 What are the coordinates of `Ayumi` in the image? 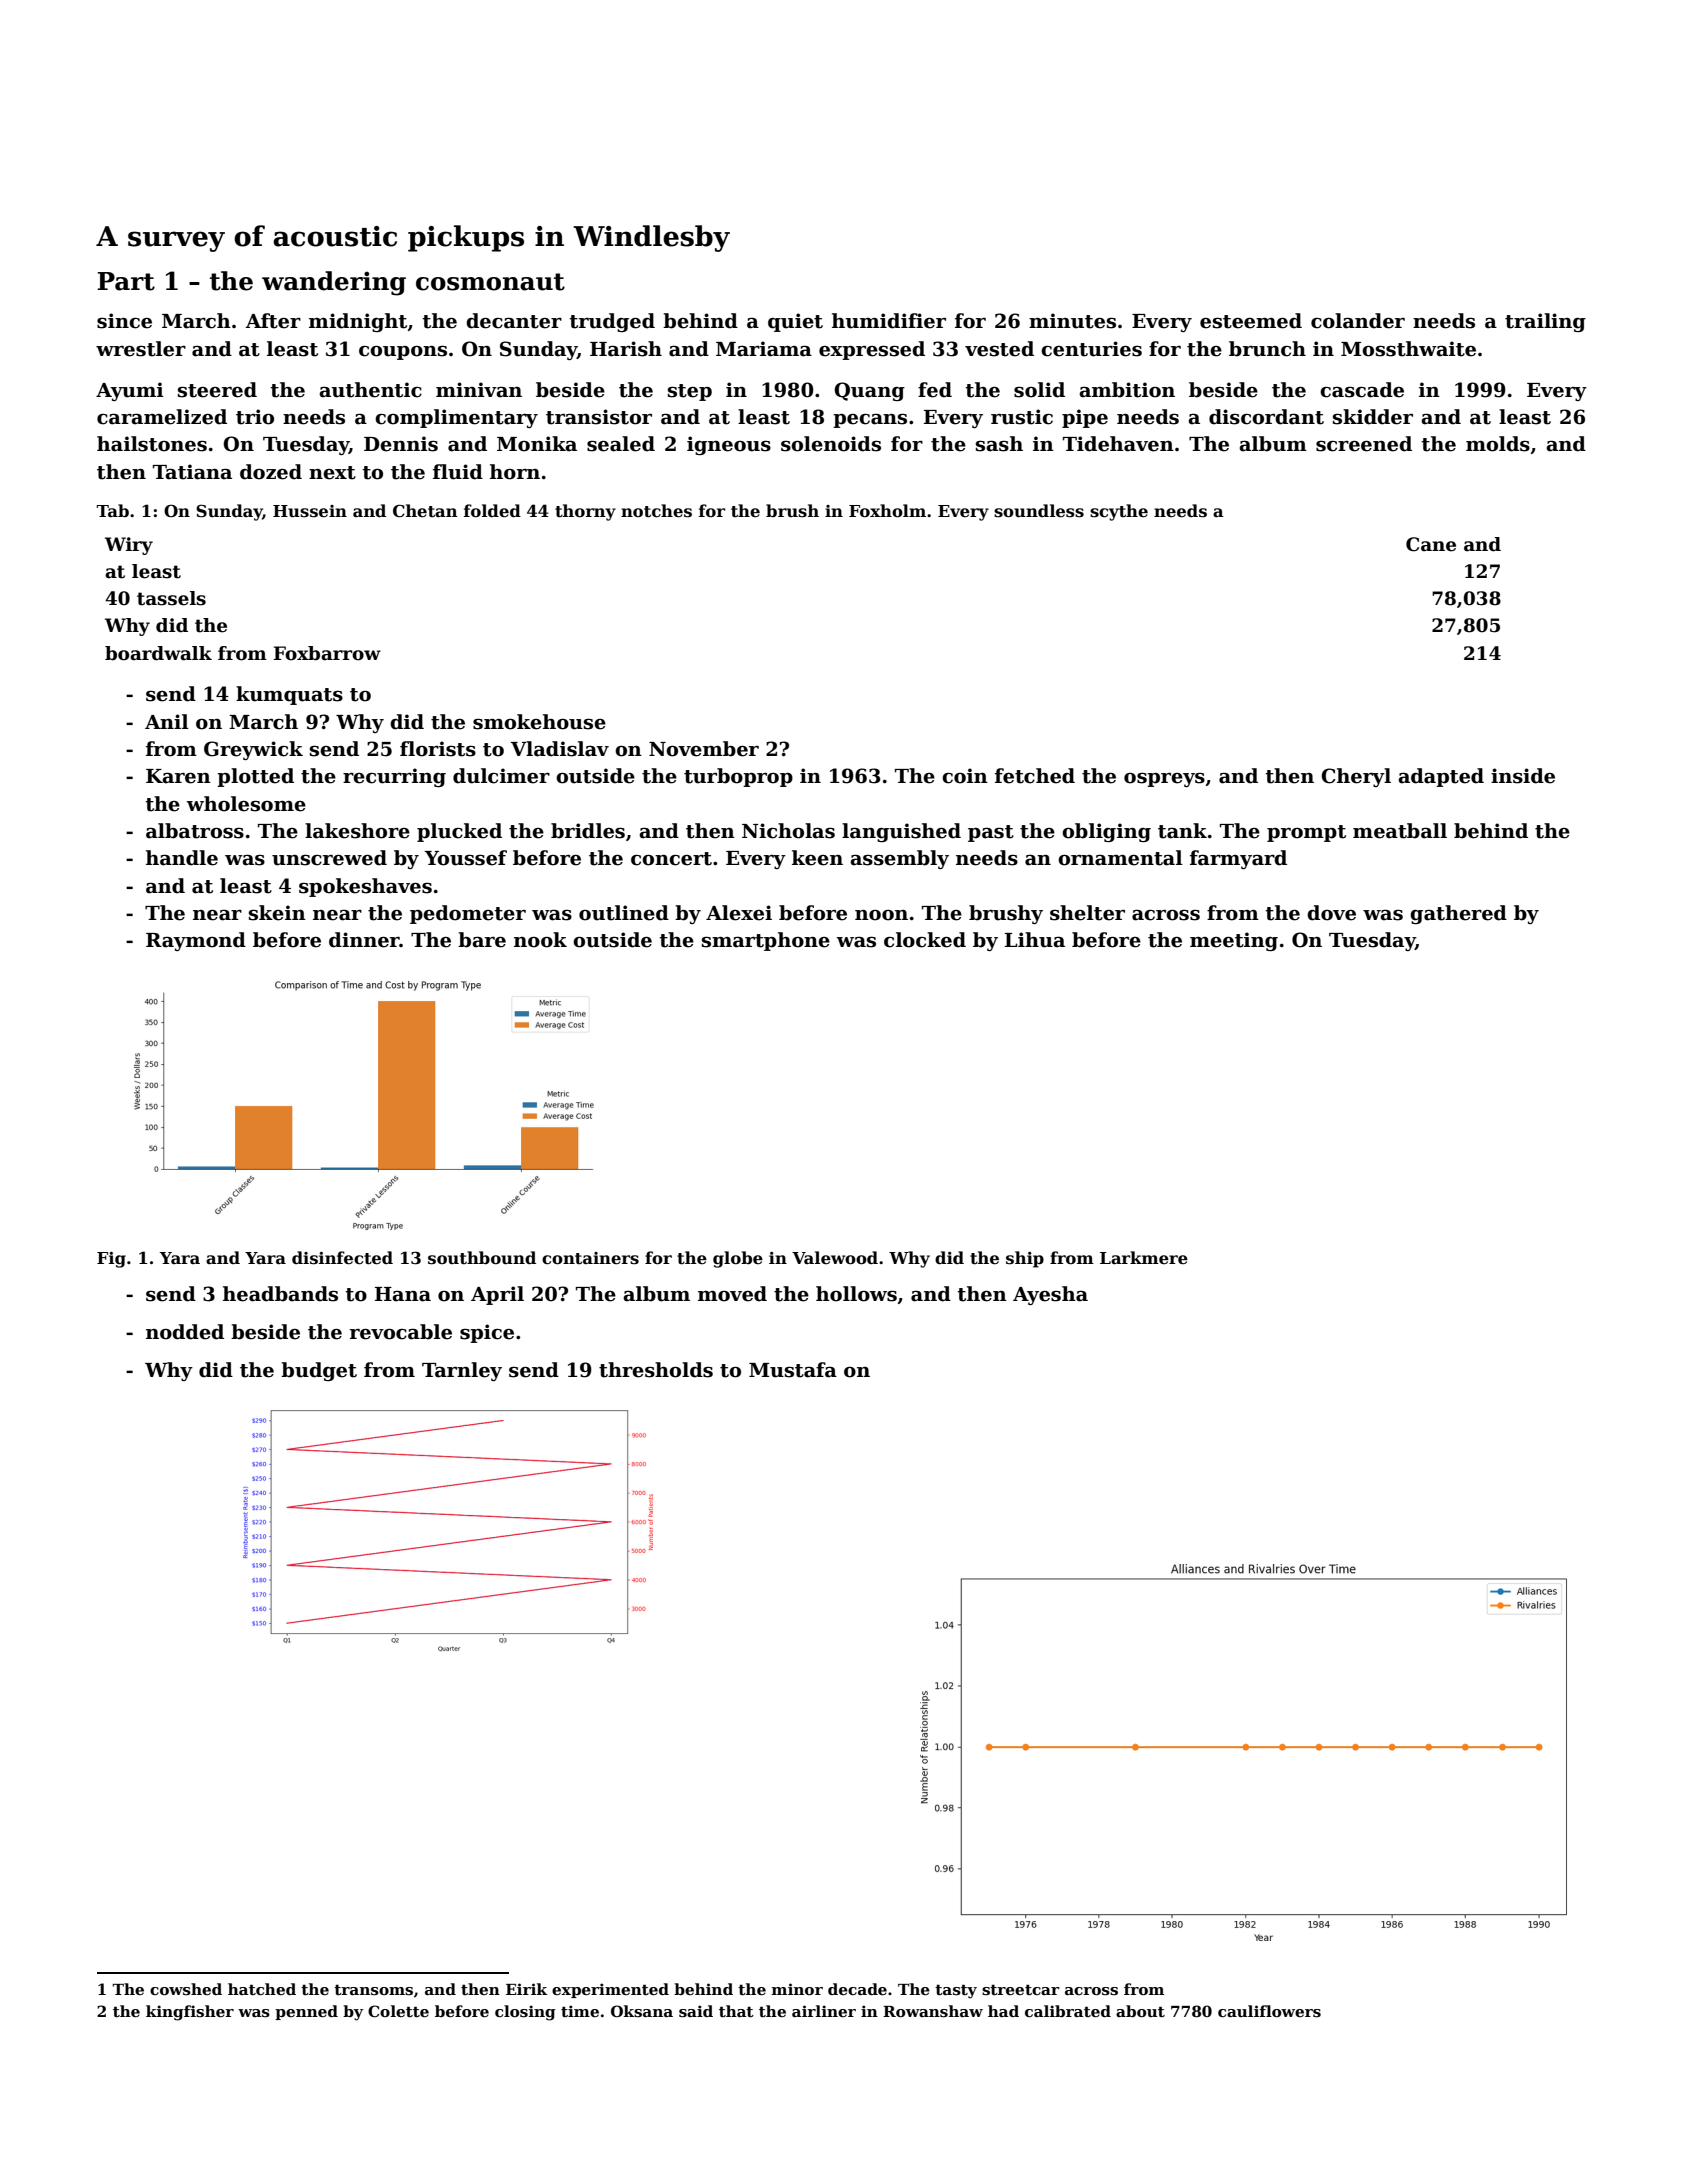 It's located at (130, 391).
